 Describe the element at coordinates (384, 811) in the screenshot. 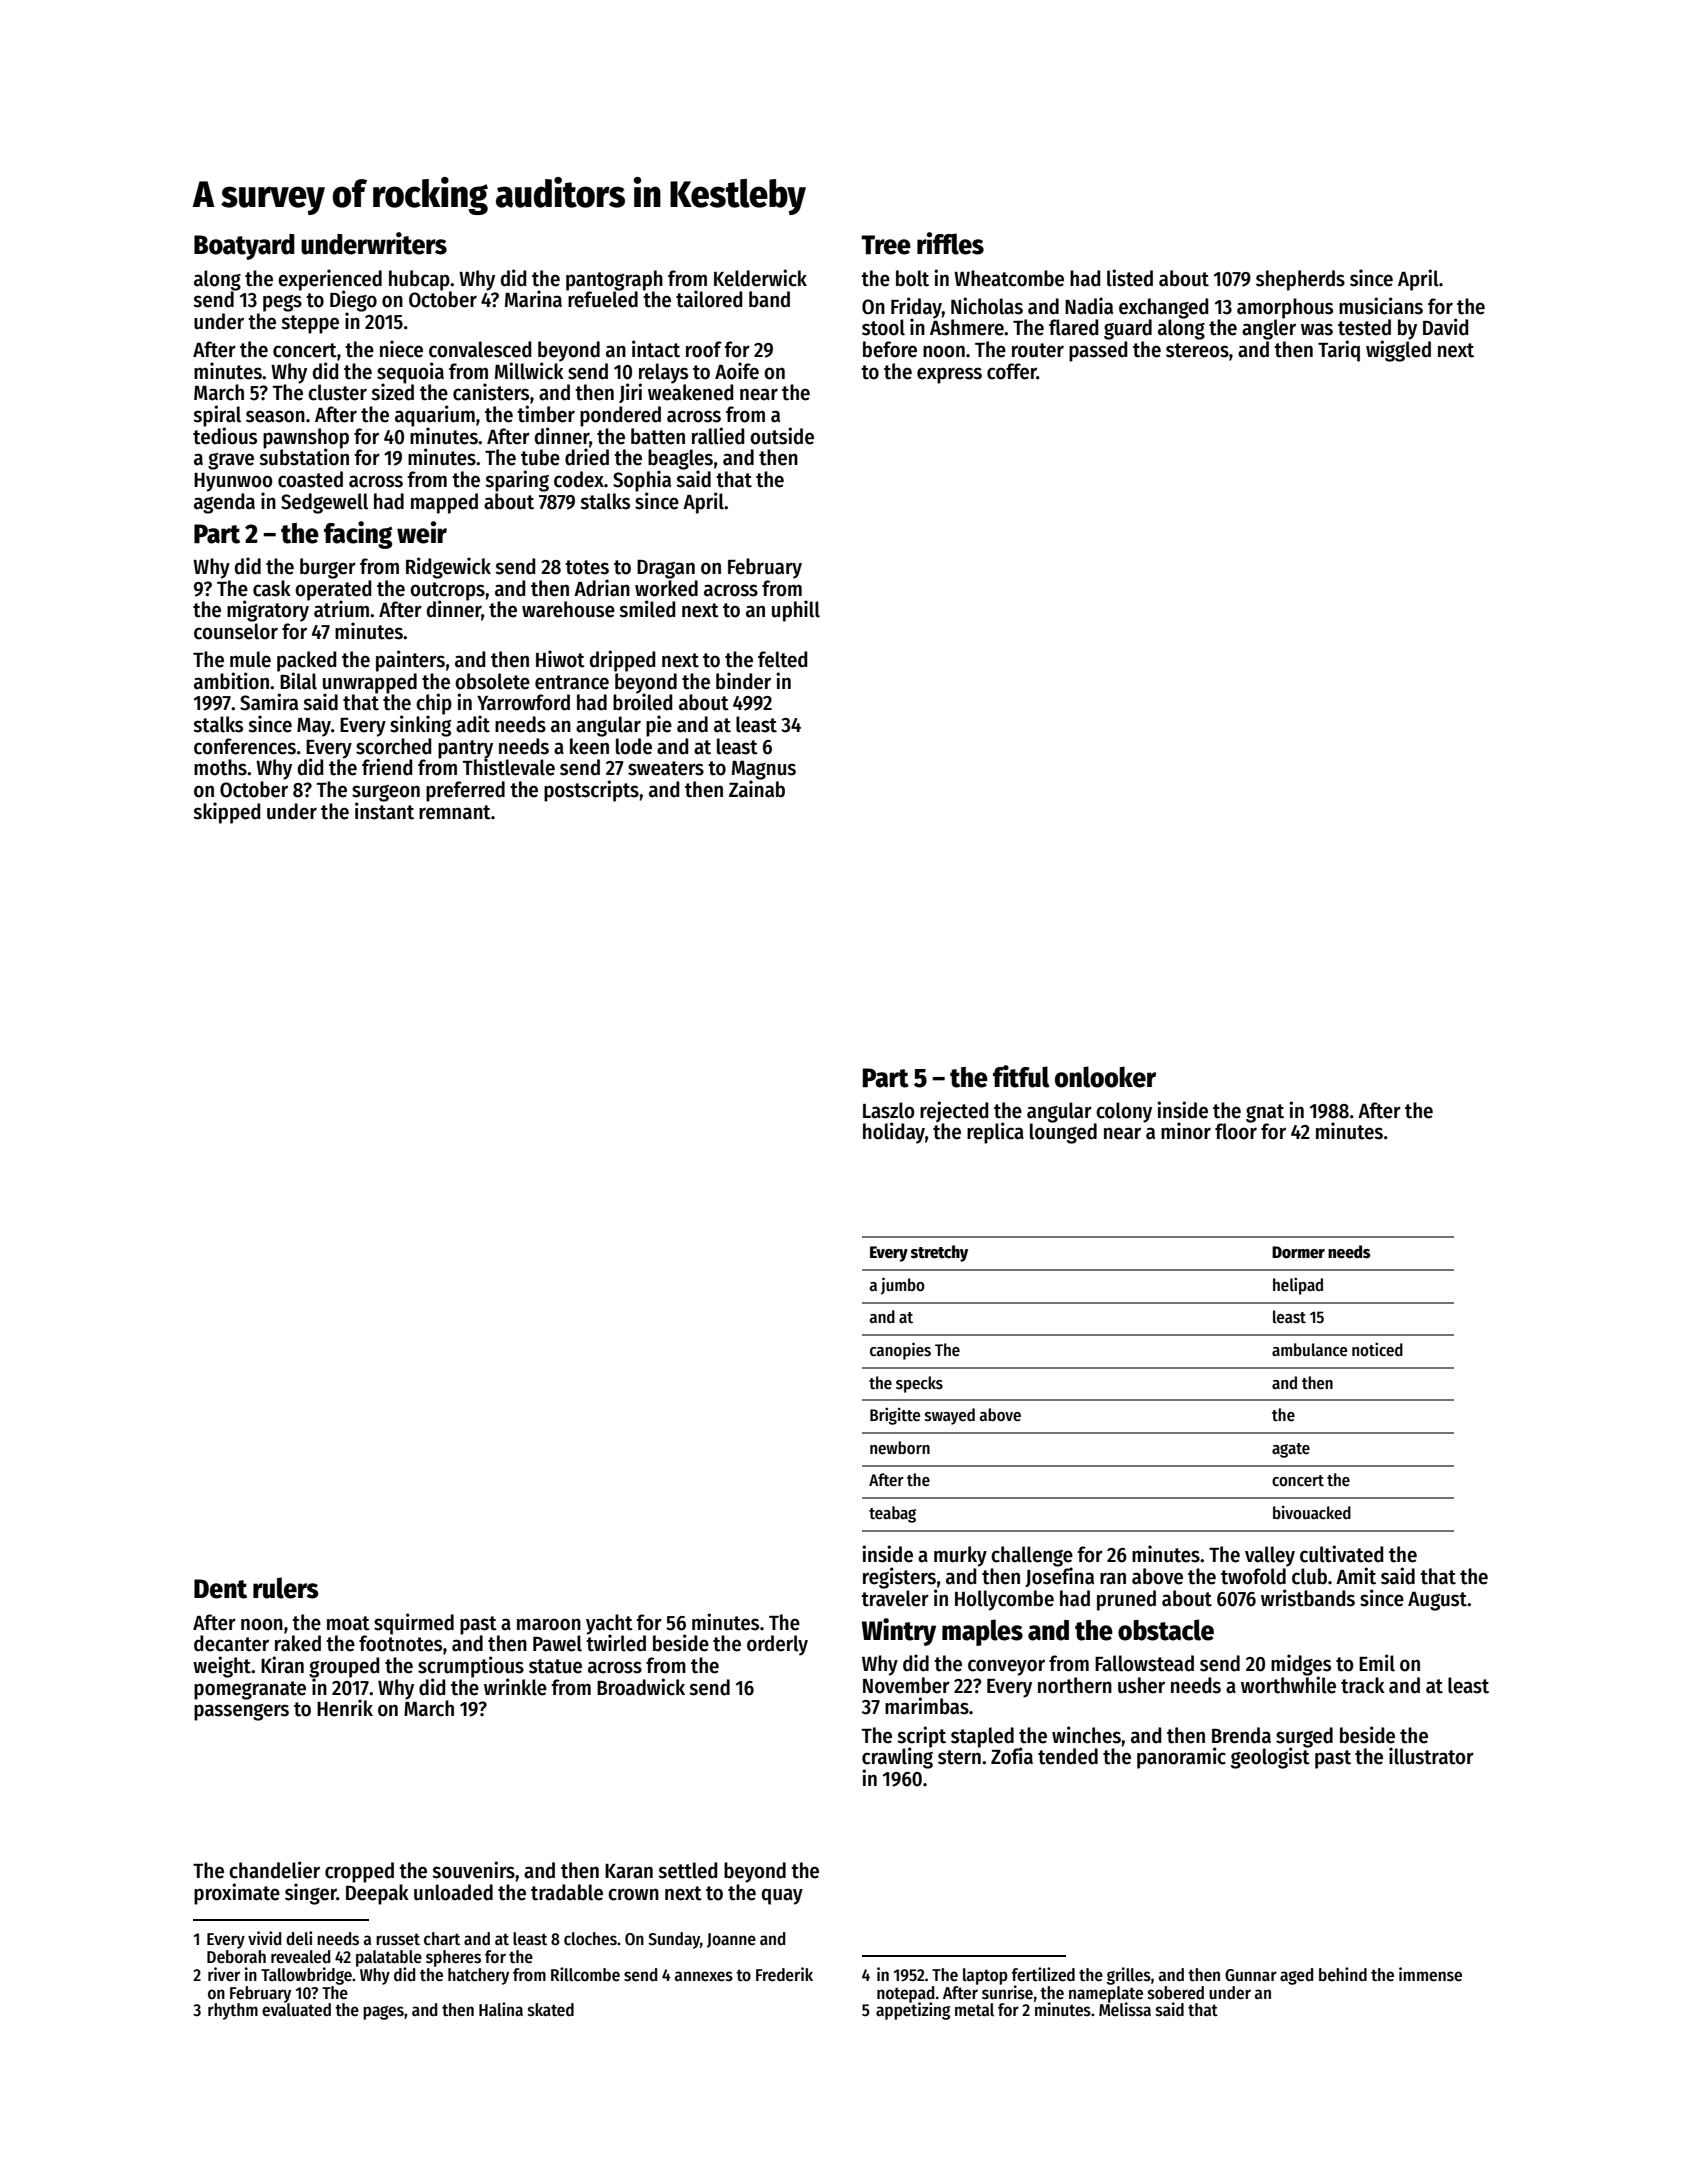

I see `instant` at that location.
